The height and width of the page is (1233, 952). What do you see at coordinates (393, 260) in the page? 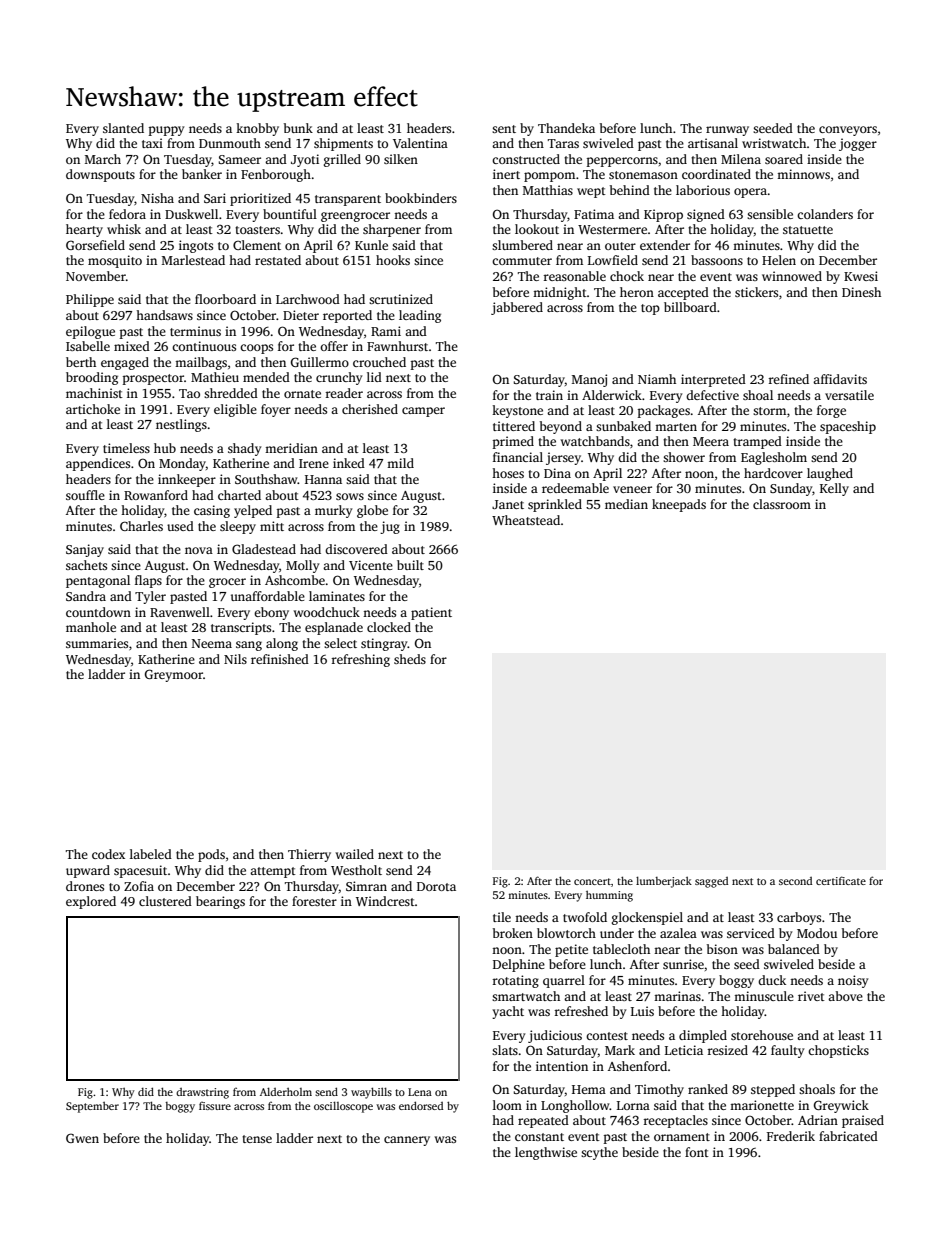
I see `hooks` at bounding box center [393, 260].
